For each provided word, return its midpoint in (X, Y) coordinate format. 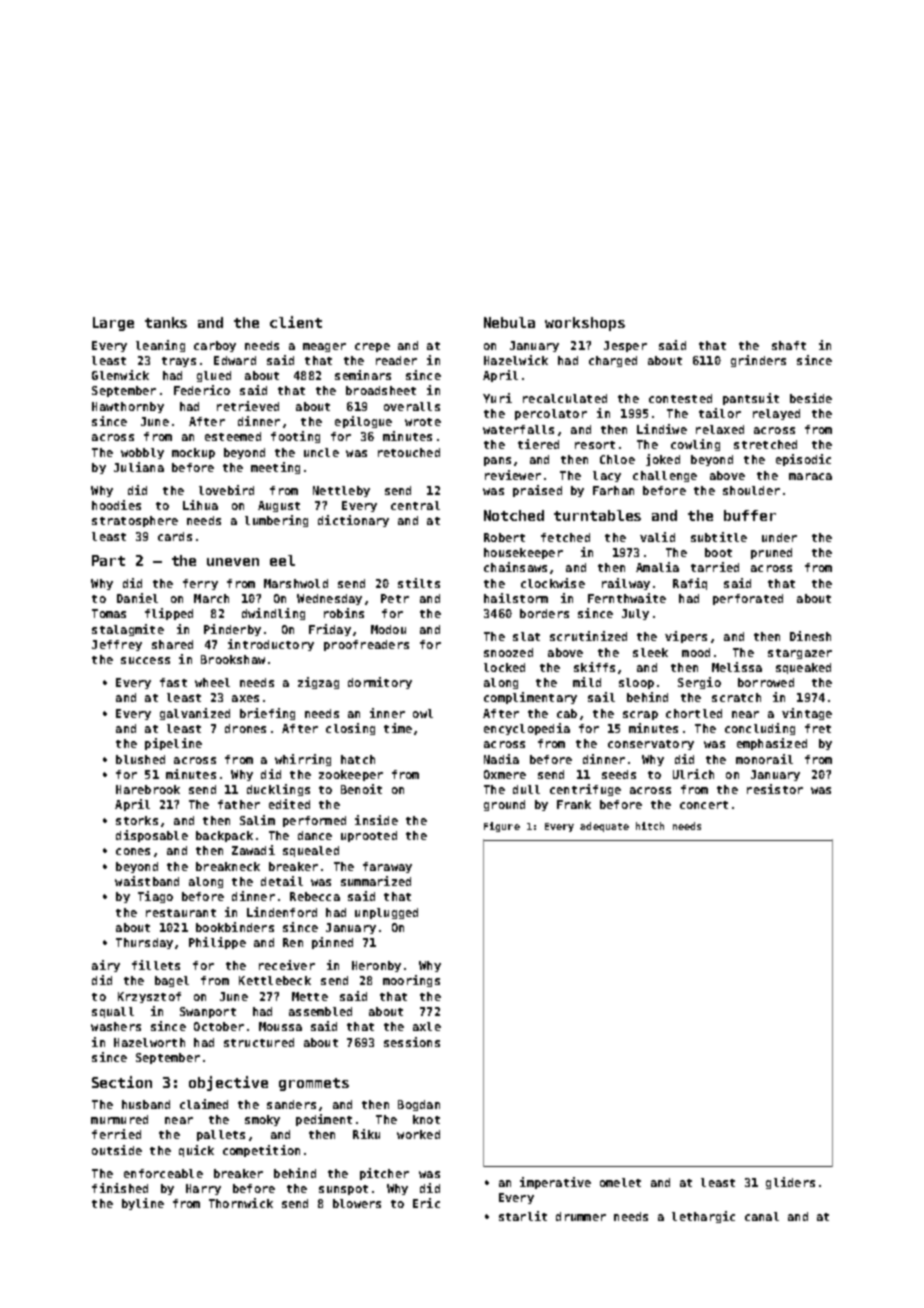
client (296, 322)
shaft (789, 345)
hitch (650, 826)
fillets (156, 965)
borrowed (766, 682)
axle (427, 1026)
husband (146, 1104)
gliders (790, 1183)
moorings (411, 981)
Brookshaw (233, 659)
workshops (585, 324)
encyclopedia (527, 729)
